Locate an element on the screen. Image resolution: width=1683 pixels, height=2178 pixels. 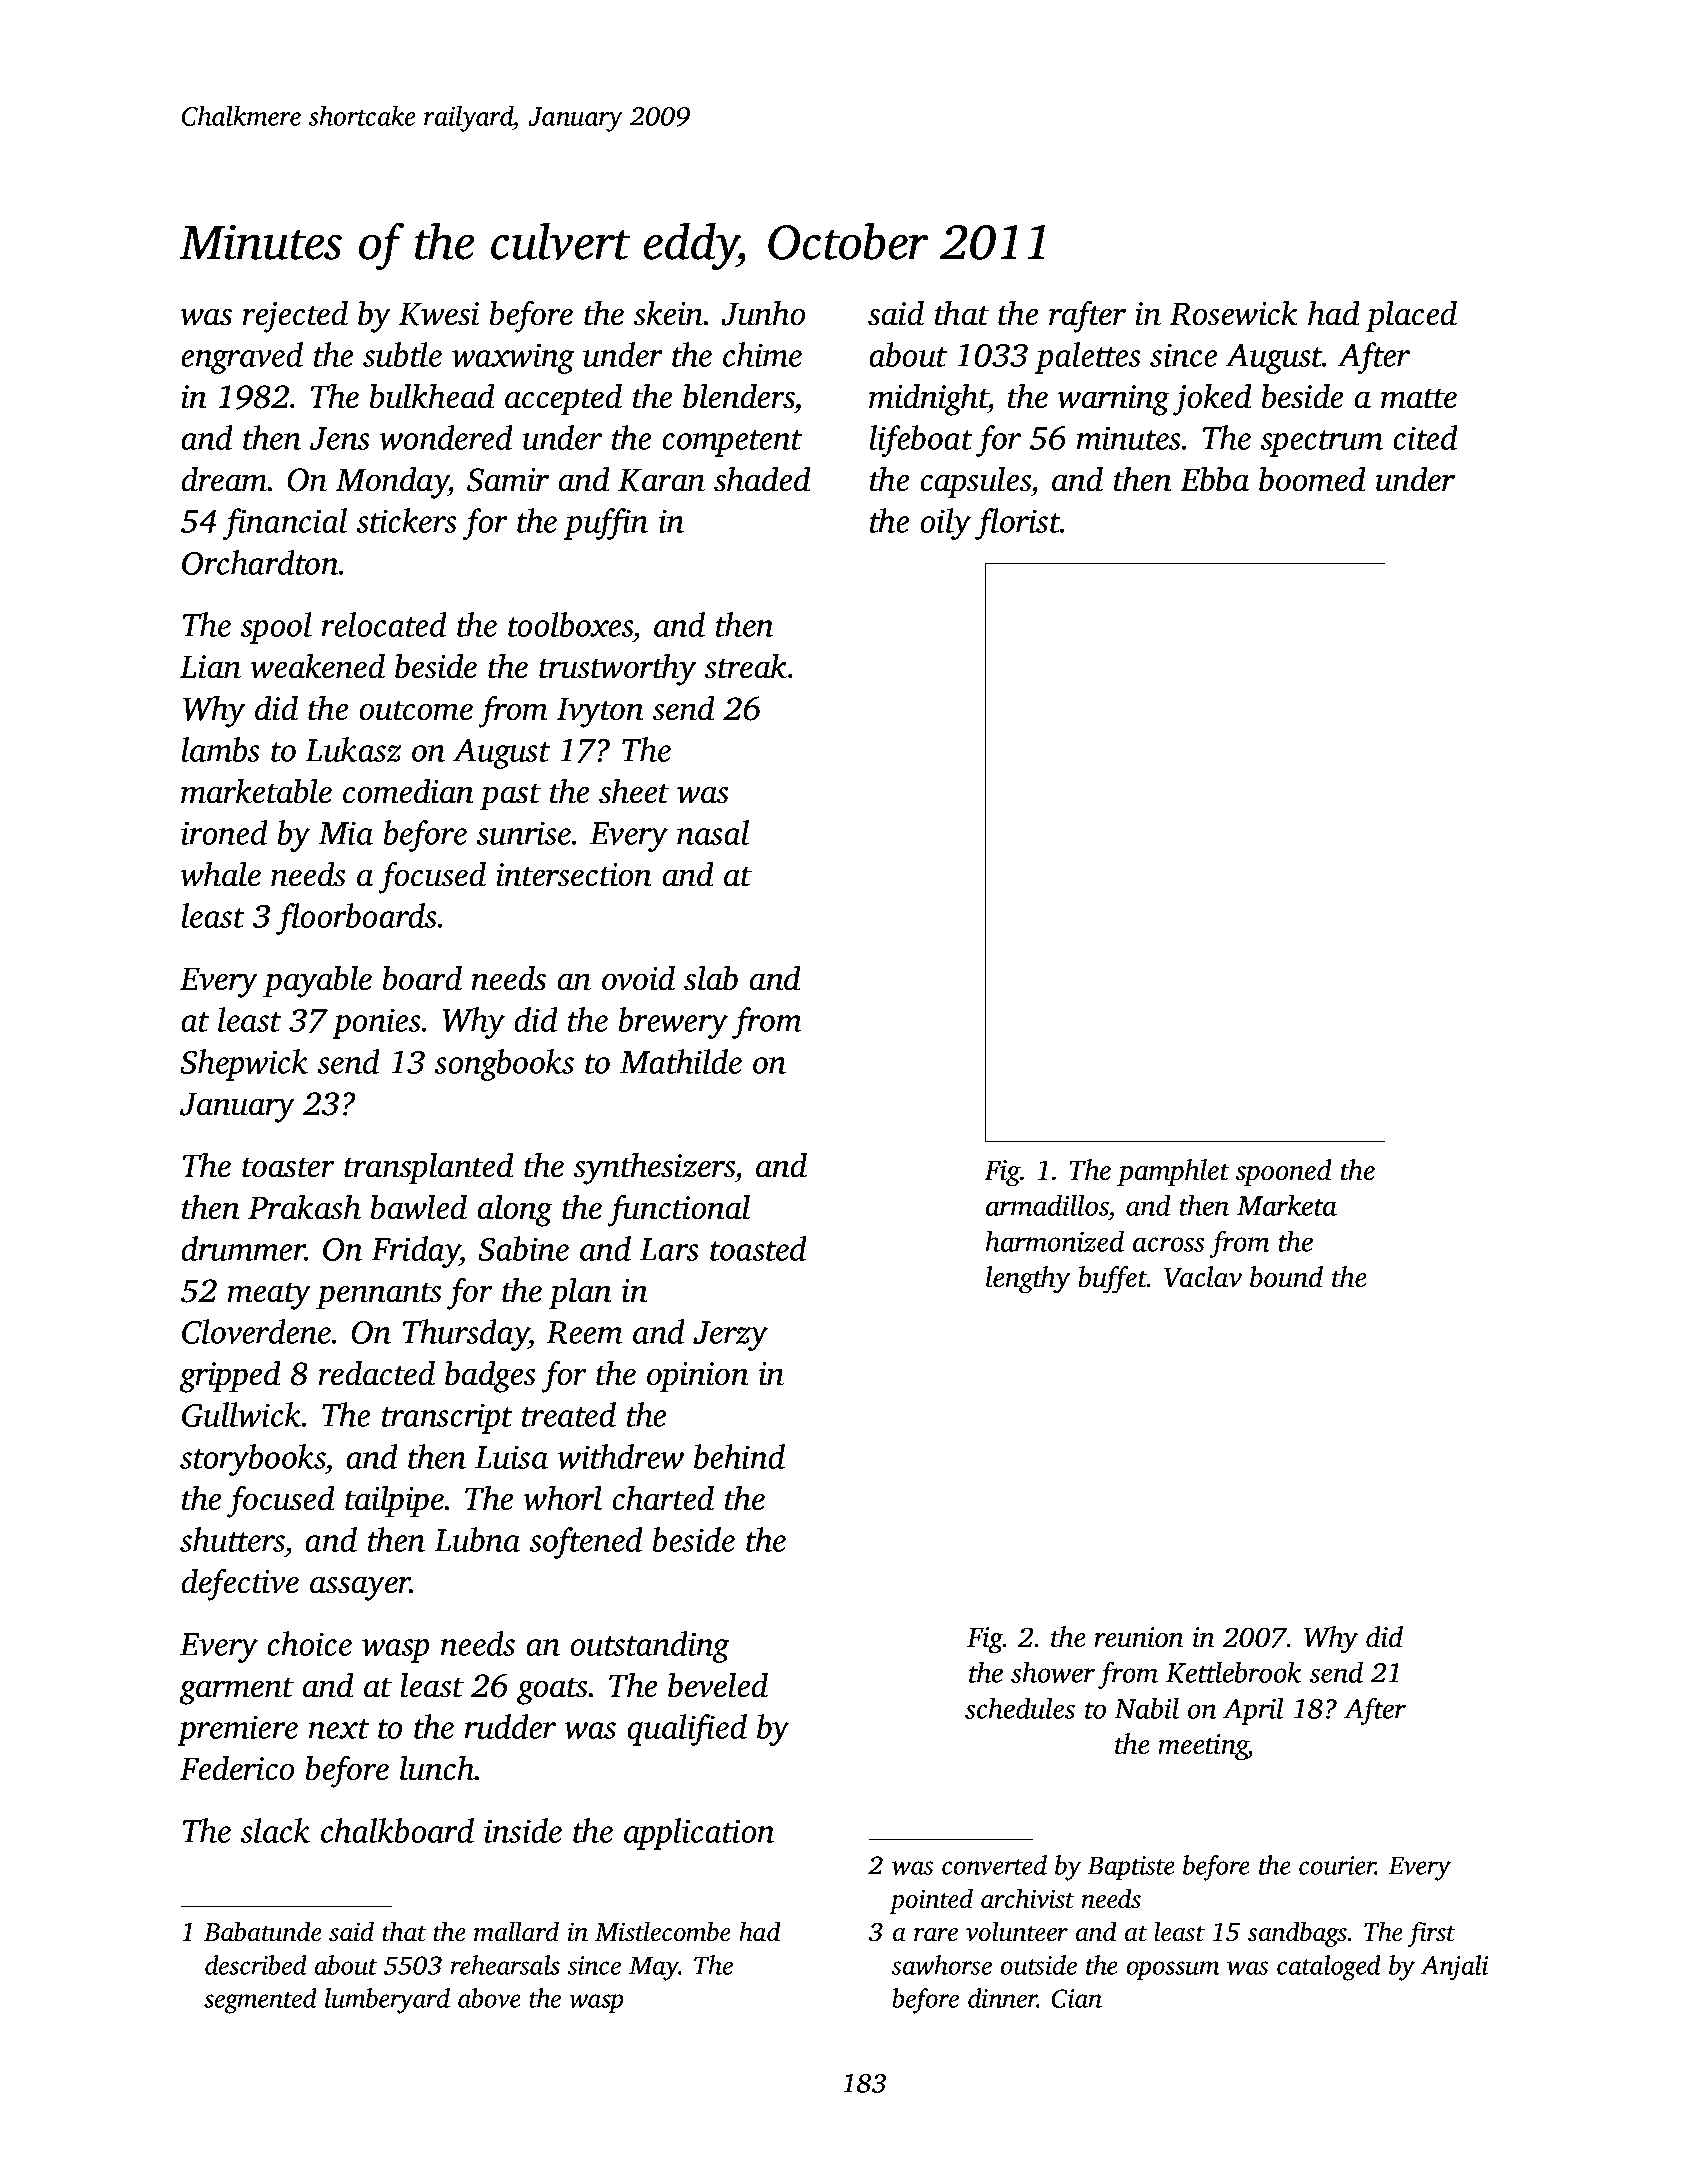
redacted is located at coordinates (376, 1373).
